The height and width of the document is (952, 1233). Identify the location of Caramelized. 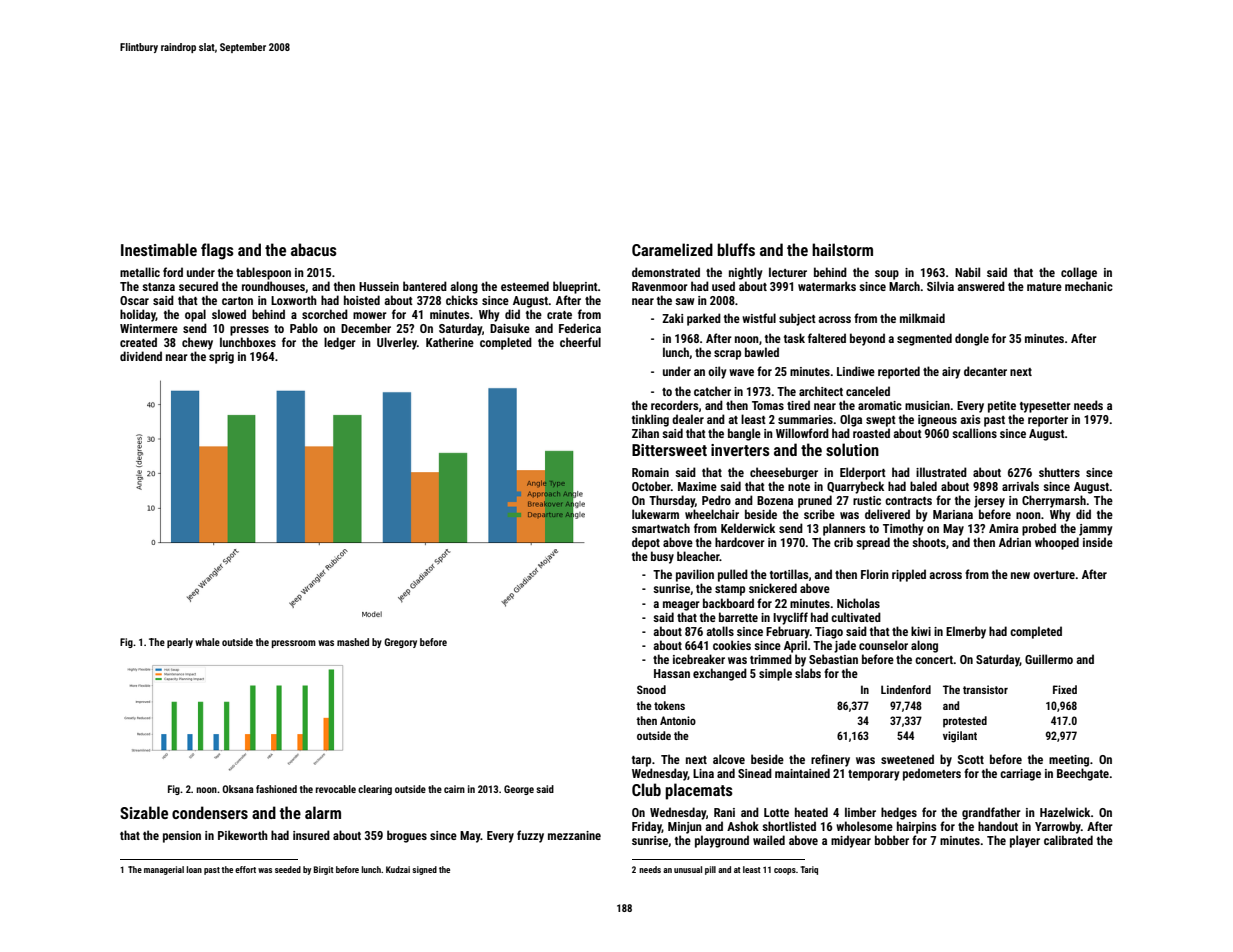
(672, 249).
